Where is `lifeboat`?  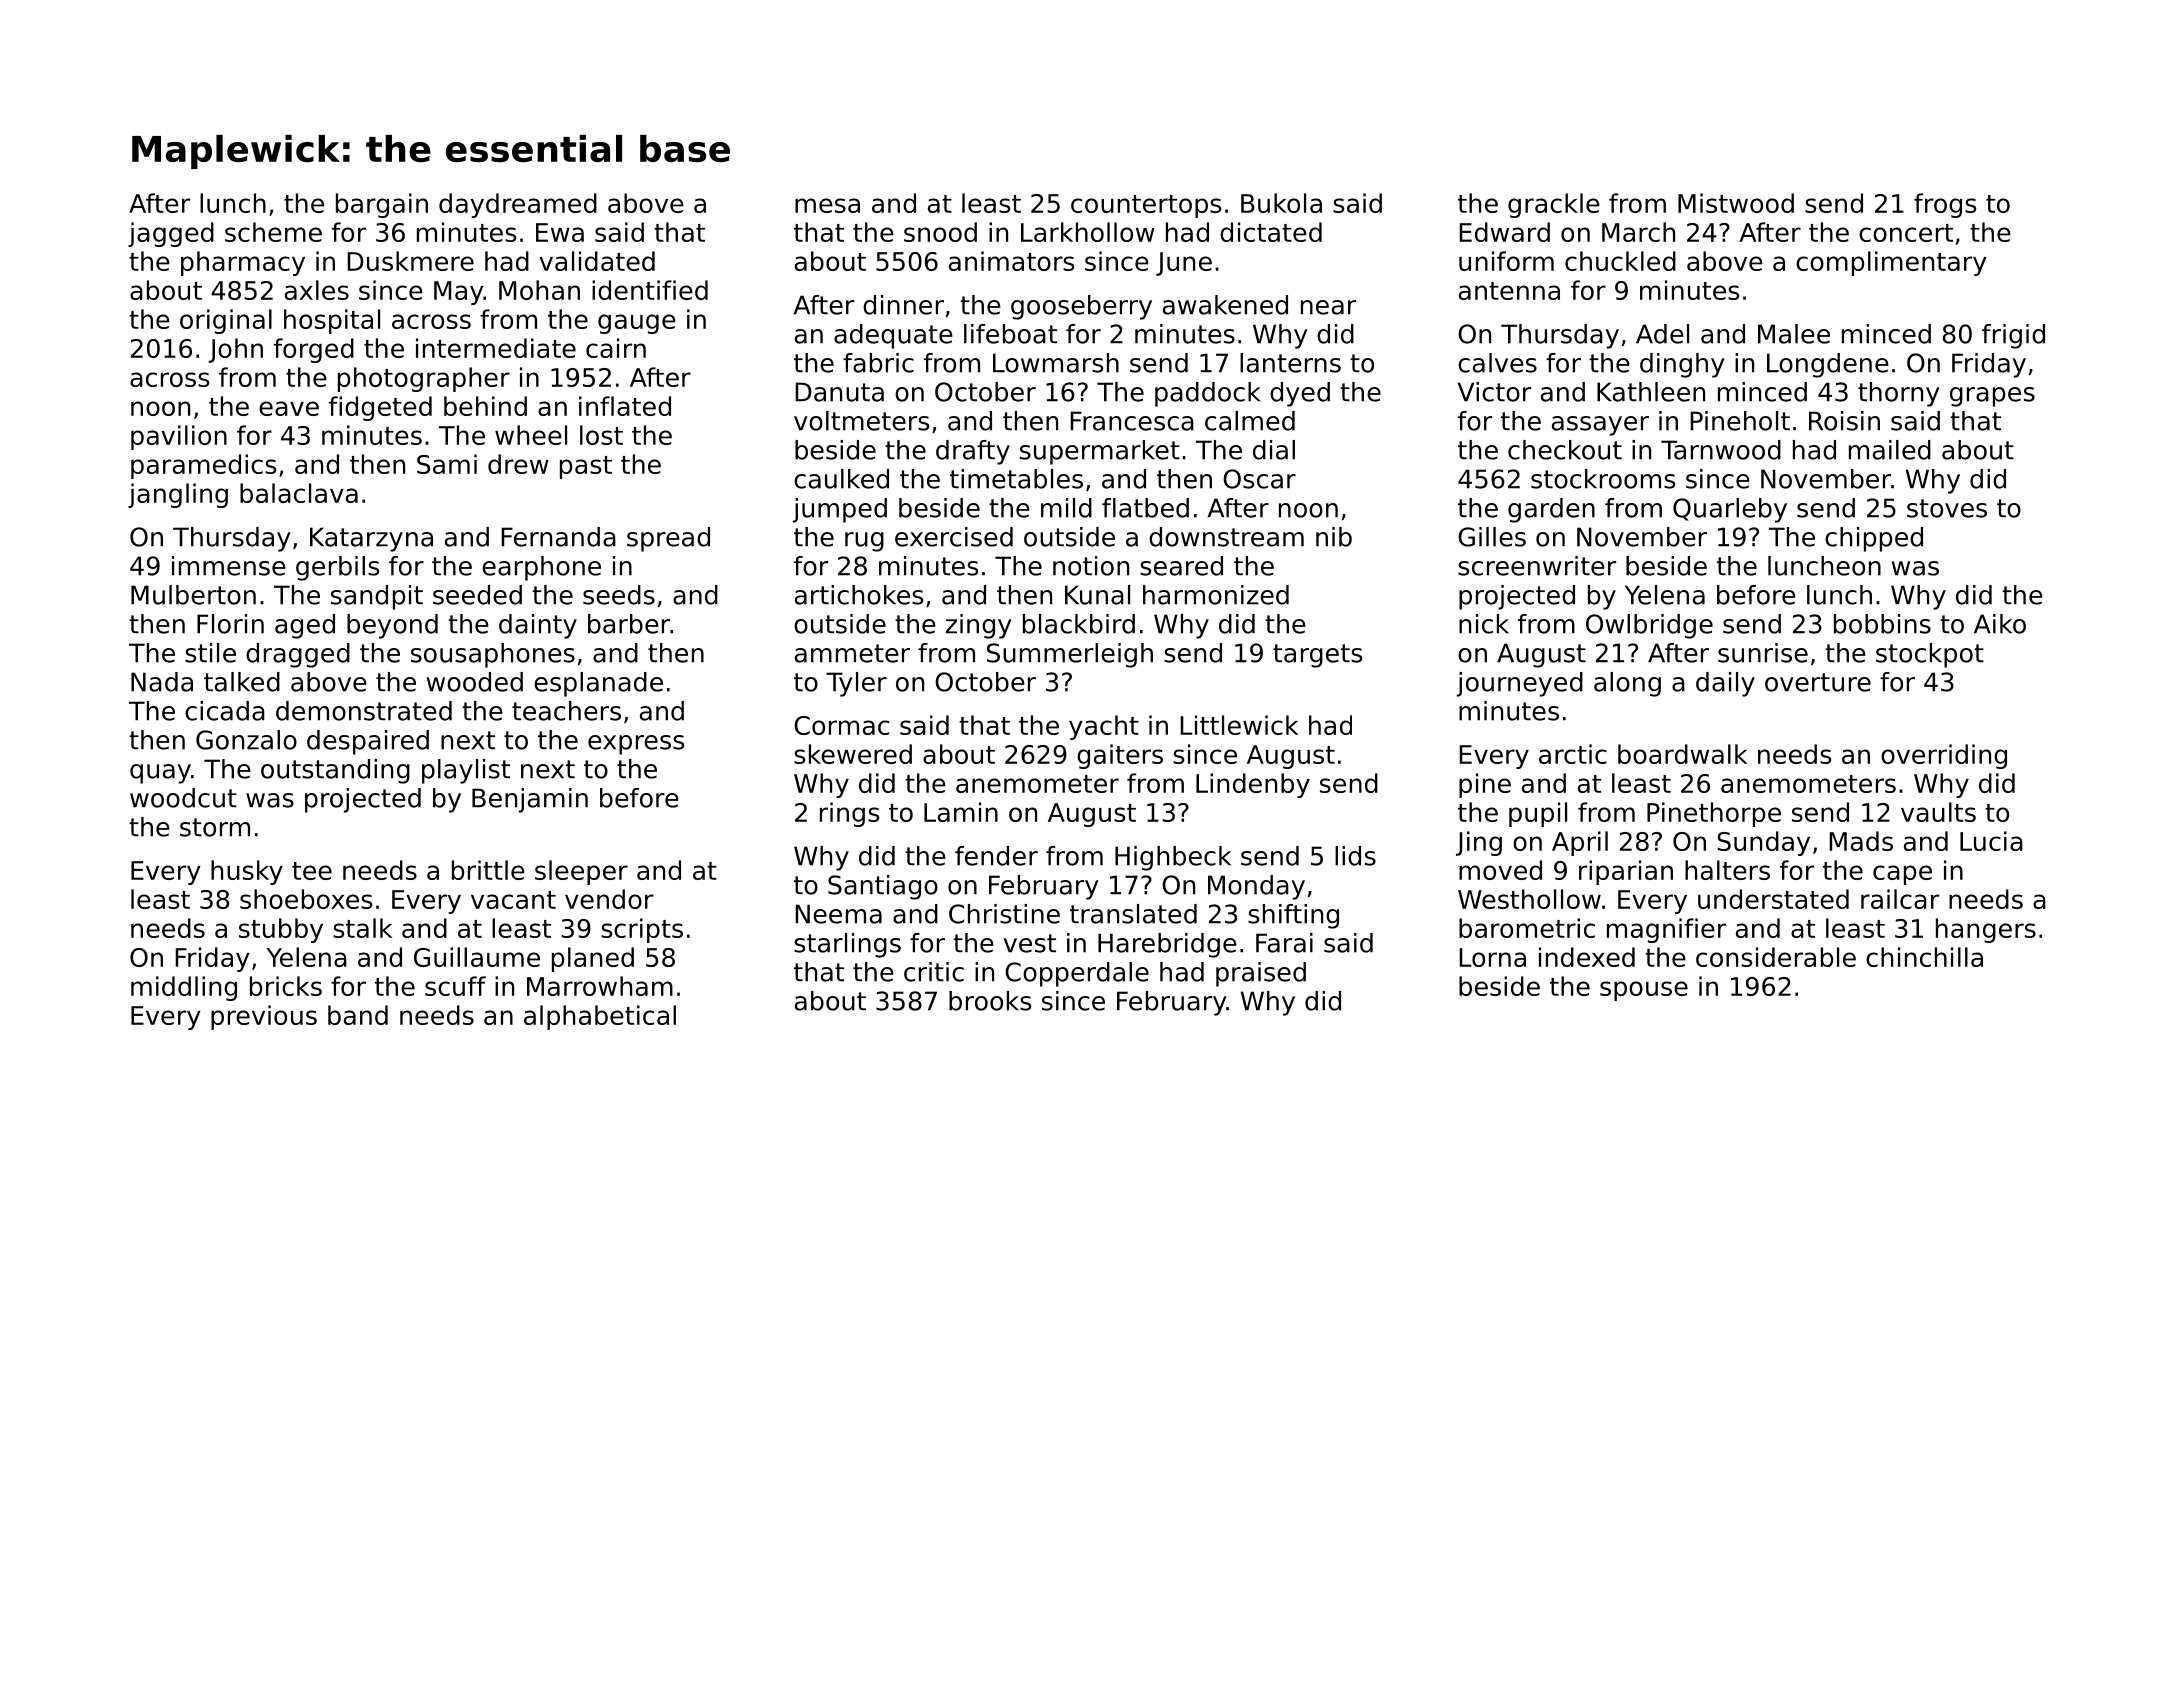 lifeboat is located at coordinates (1010, 334).
